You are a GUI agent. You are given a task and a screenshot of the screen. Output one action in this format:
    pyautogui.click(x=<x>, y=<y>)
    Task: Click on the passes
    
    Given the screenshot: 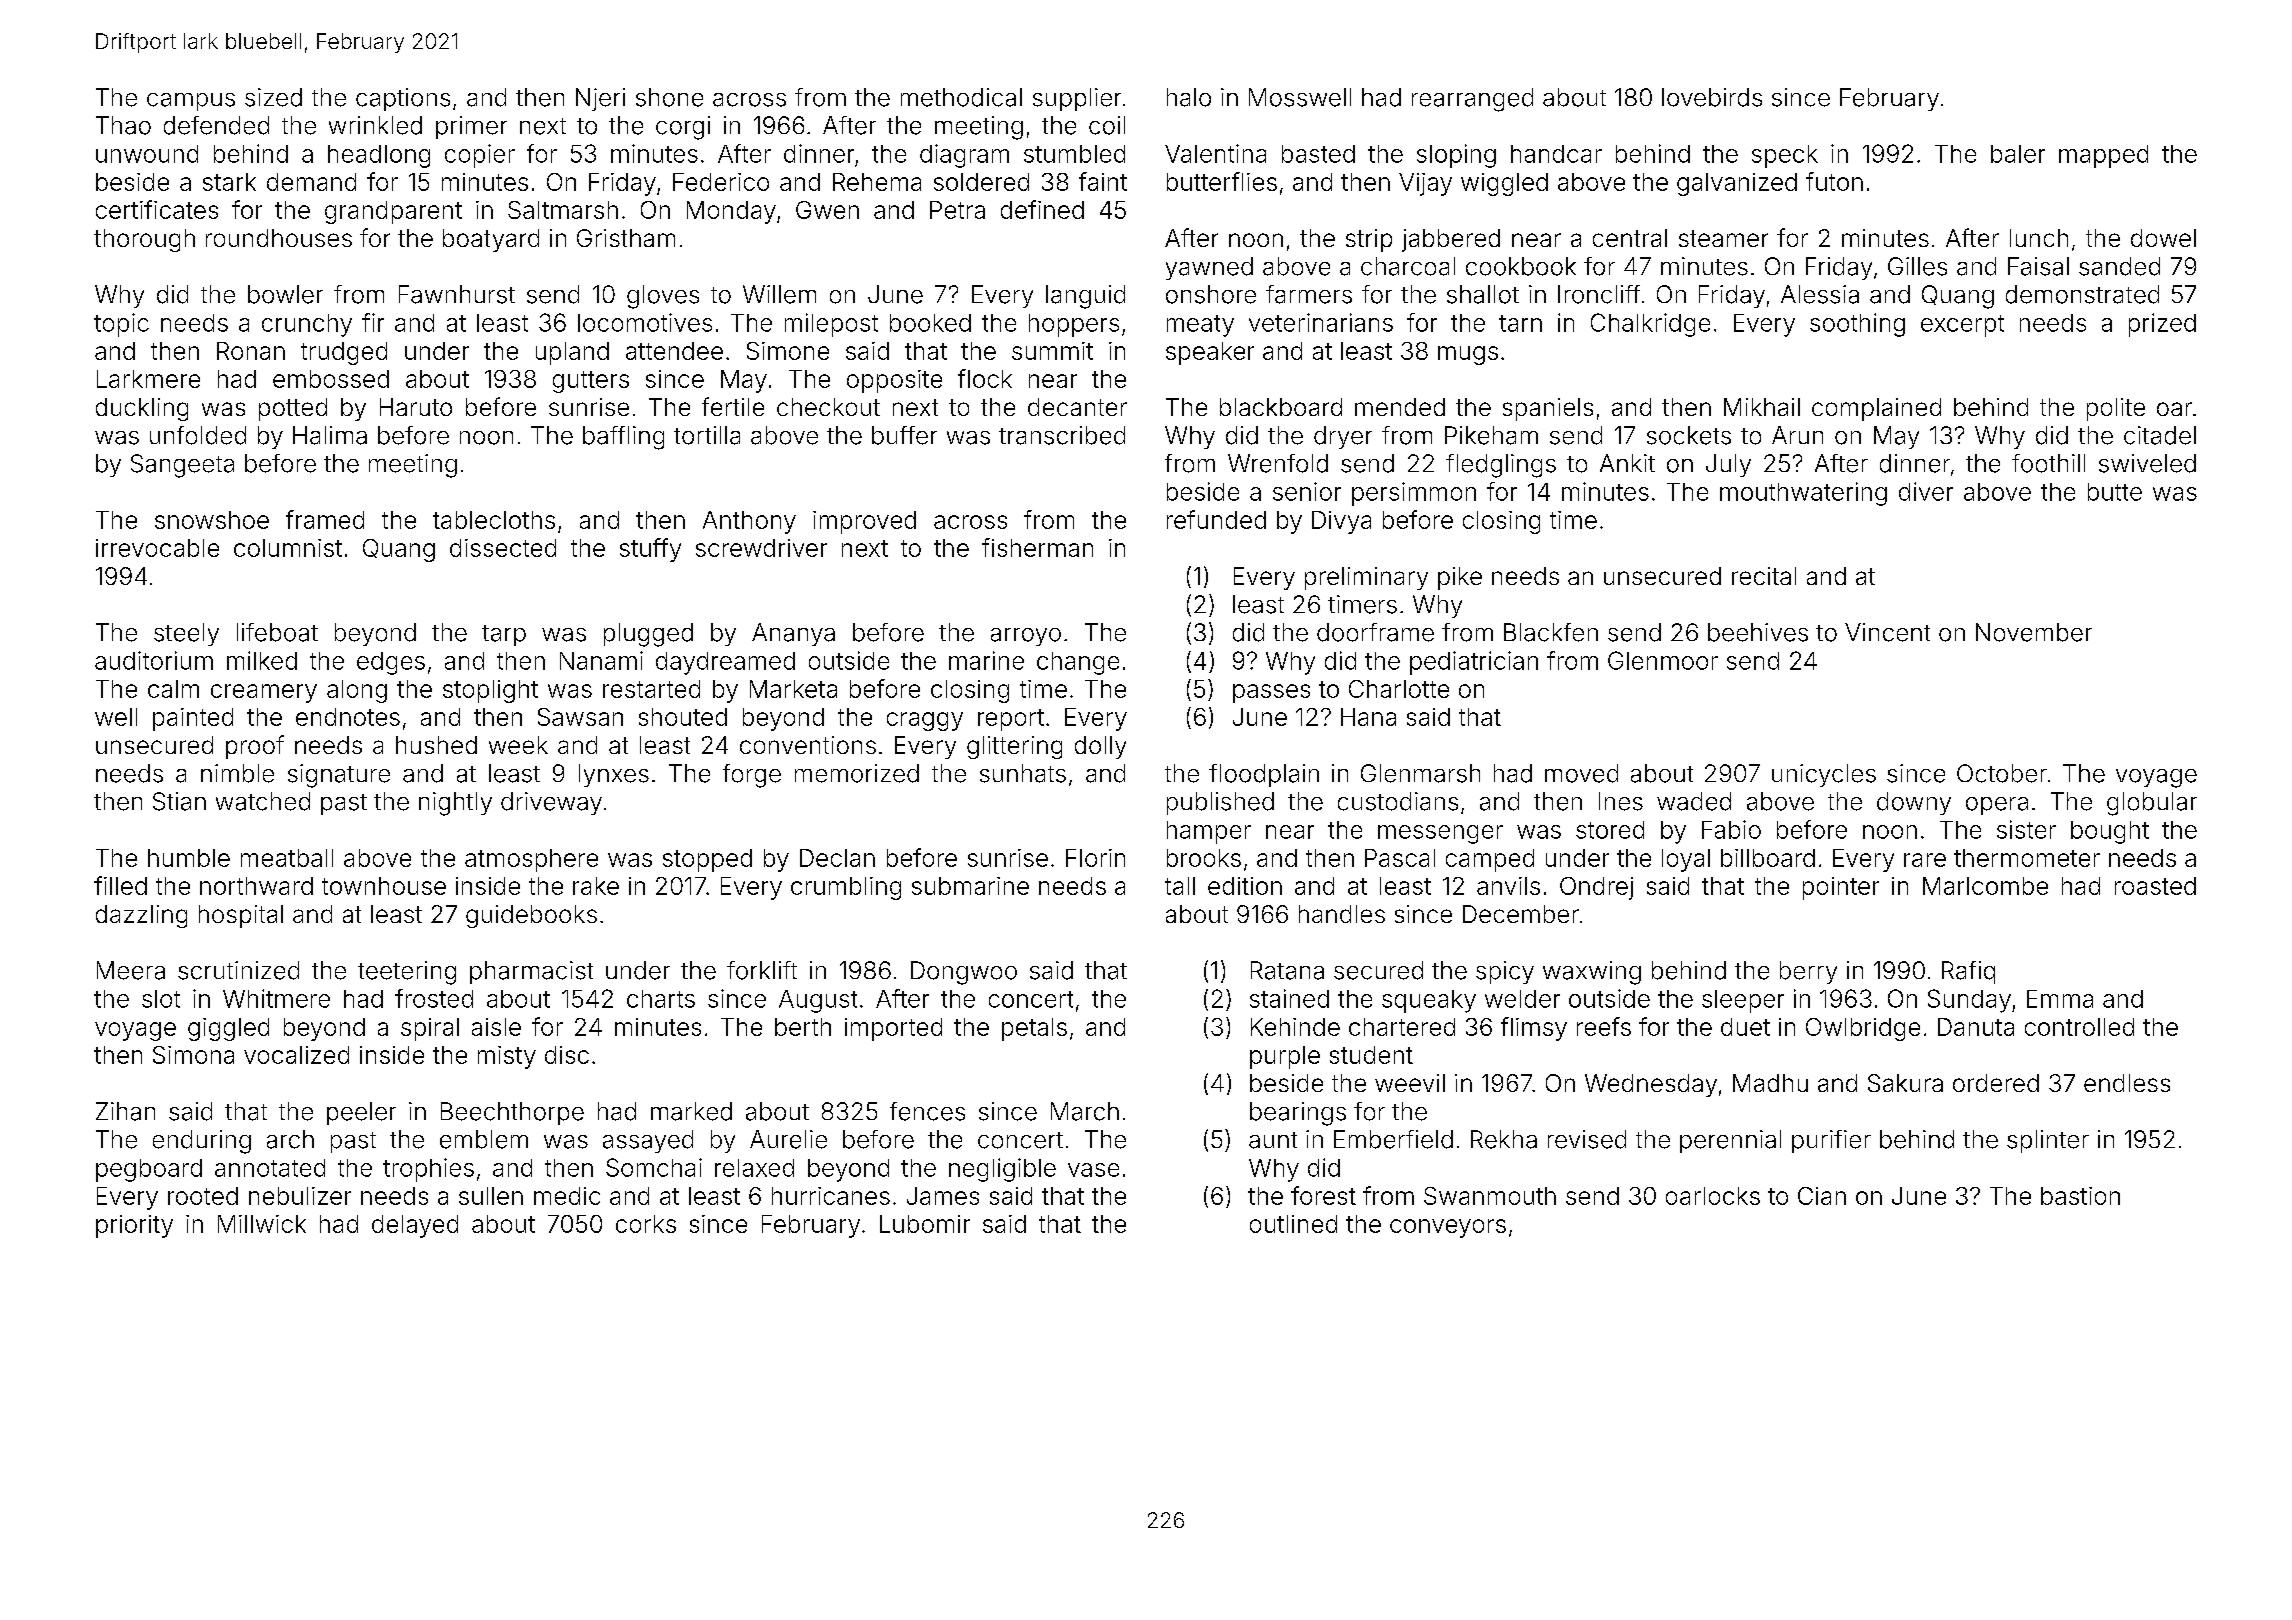 What is the action you would take?
    pyautogui.click(x=1271, y=693)
